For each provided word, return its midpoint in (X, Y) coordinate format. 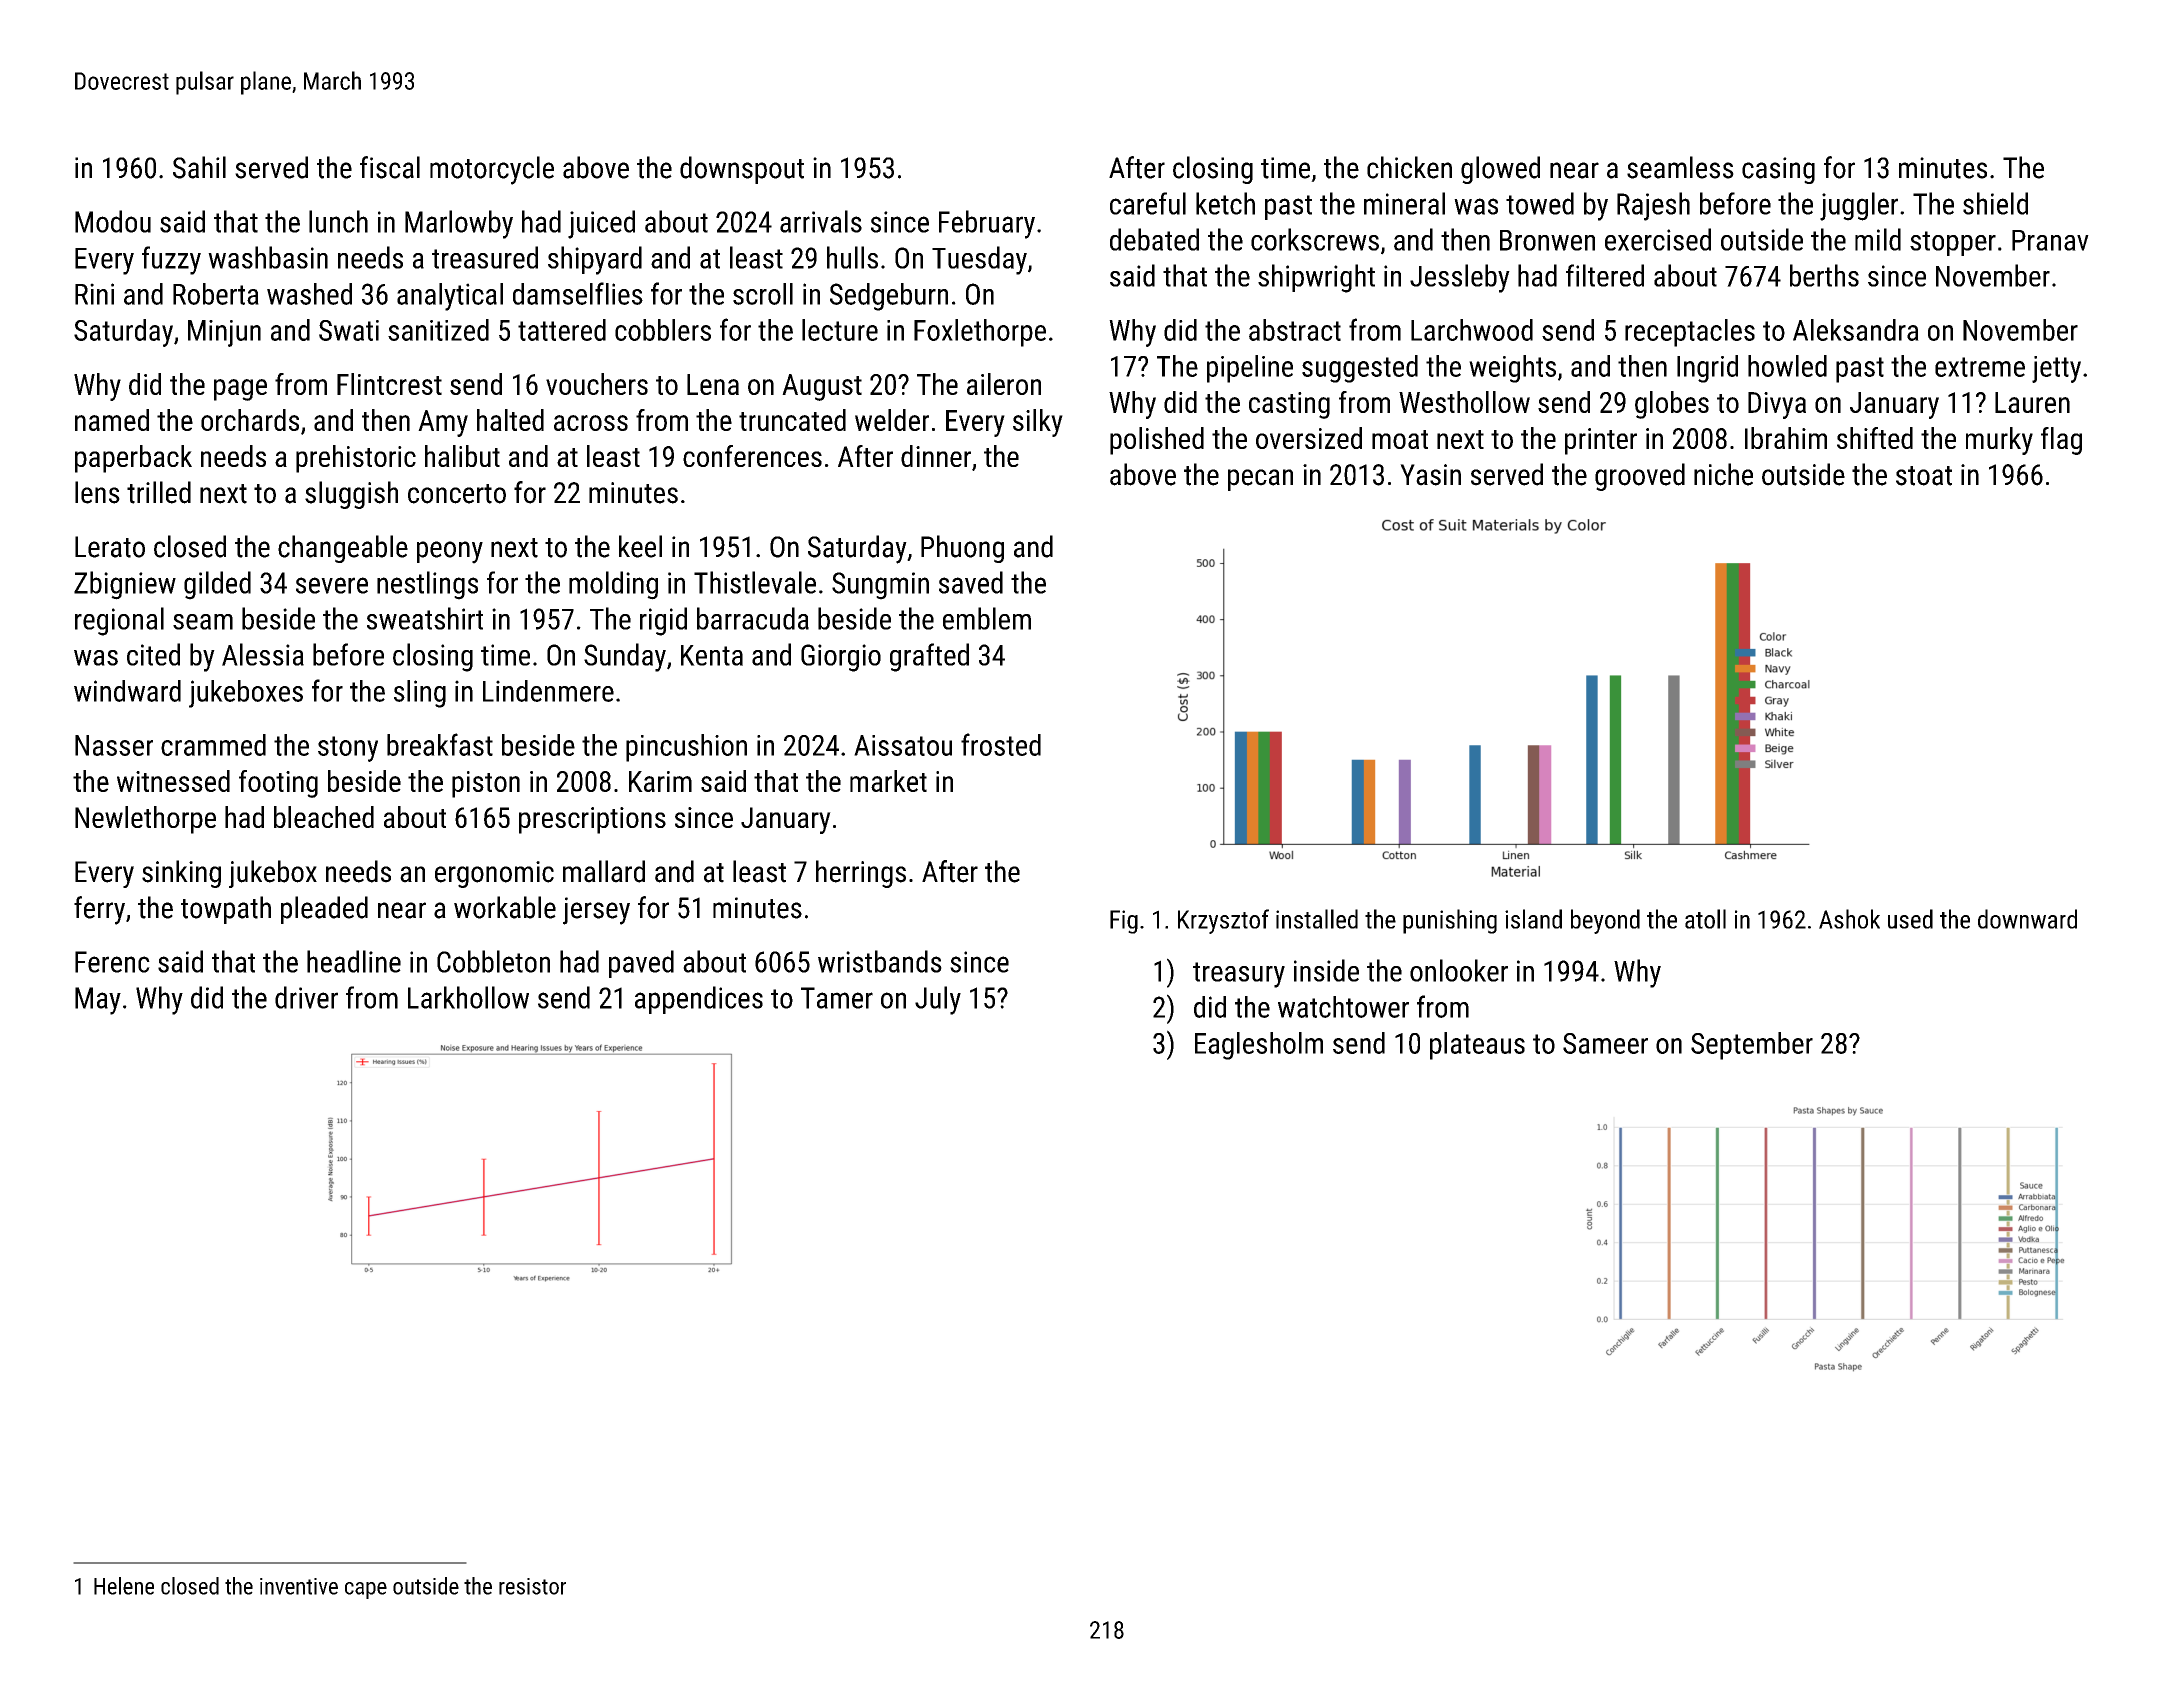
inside (1326, 970)
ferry (99, 910)
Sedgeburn (889, 297)
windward (127, 691)
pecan (1260, 480)
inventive (299, 1586)
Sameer (1605, 1043)
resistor (532, 1586)
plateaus (1477, 1046)
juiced (601, 224)
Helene (124, 1586)
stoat (1924, 476)
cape (366, 1590)
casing (1778, 170)
